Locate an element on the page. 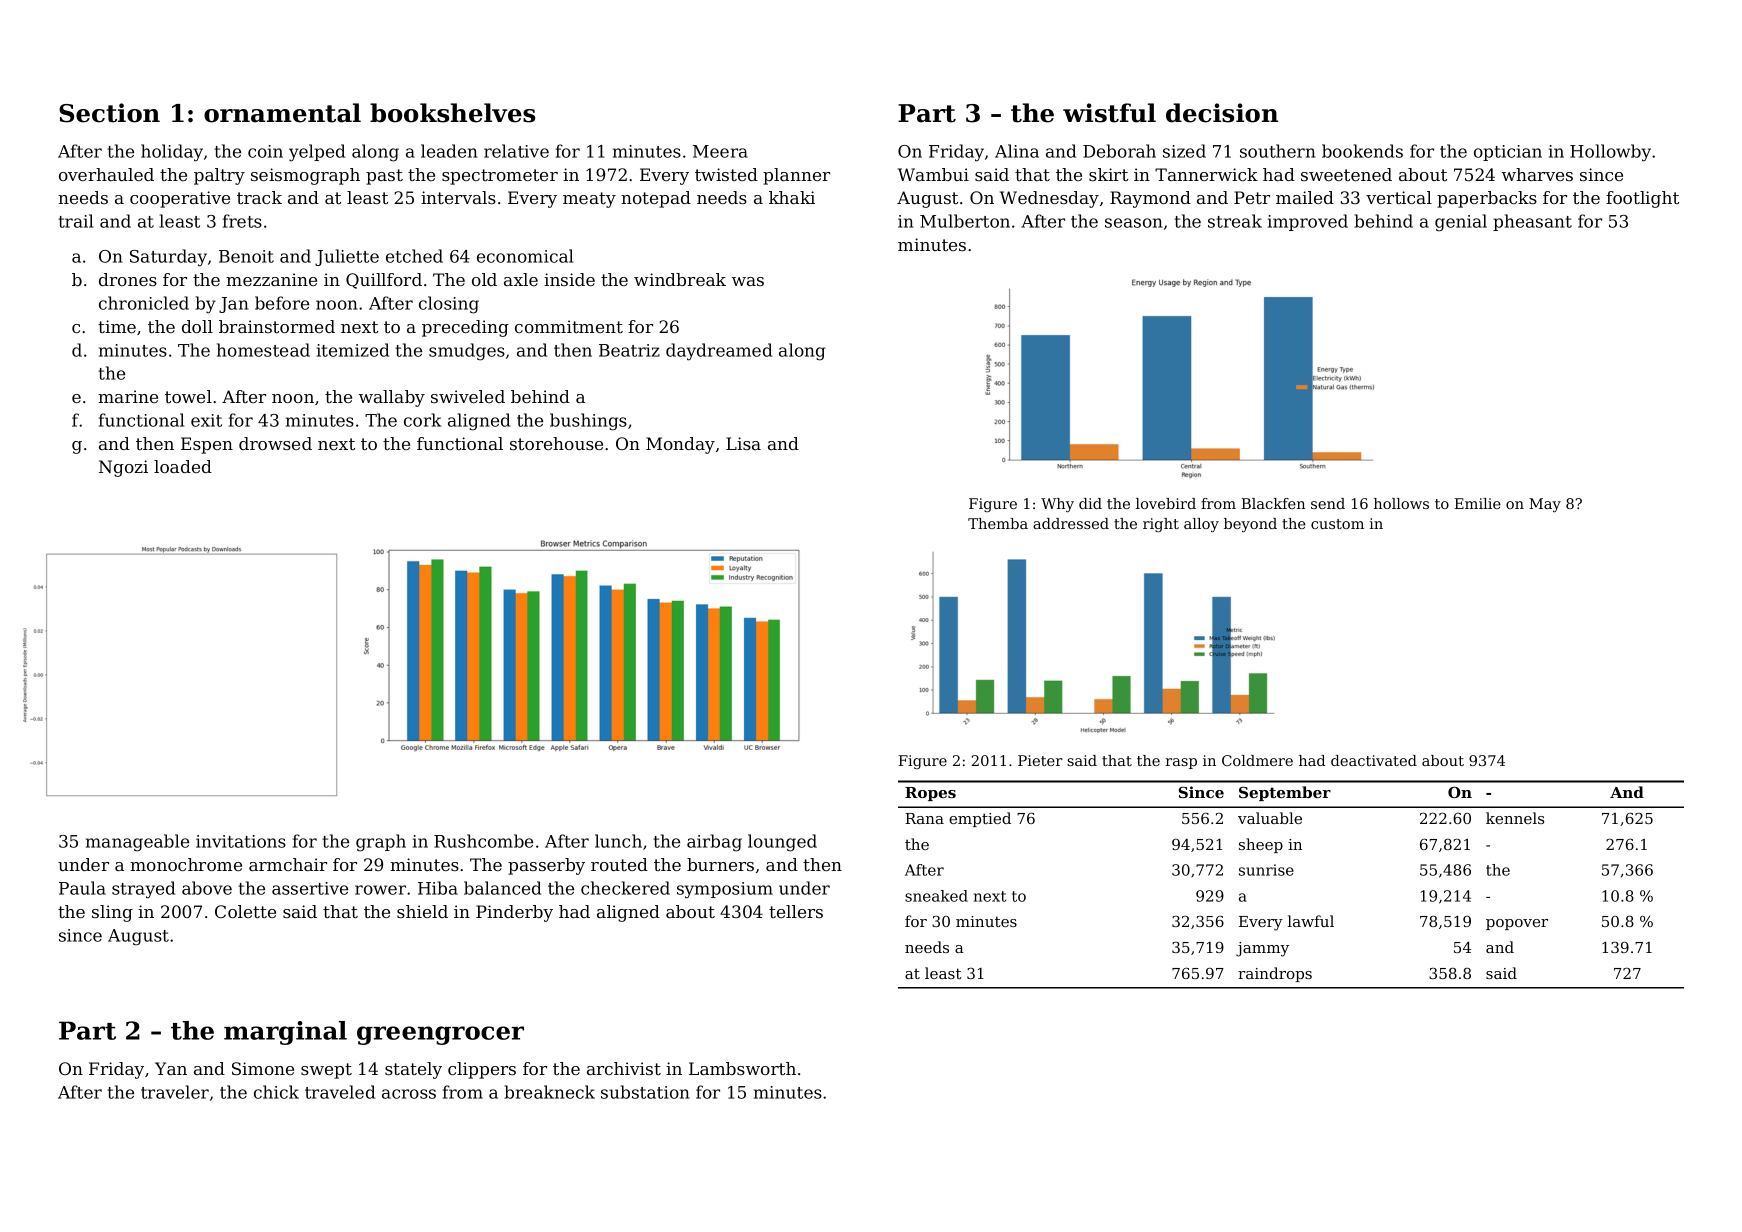 This image has width=1742, height=1232. Ropes is located at coordinates (930, 794).
